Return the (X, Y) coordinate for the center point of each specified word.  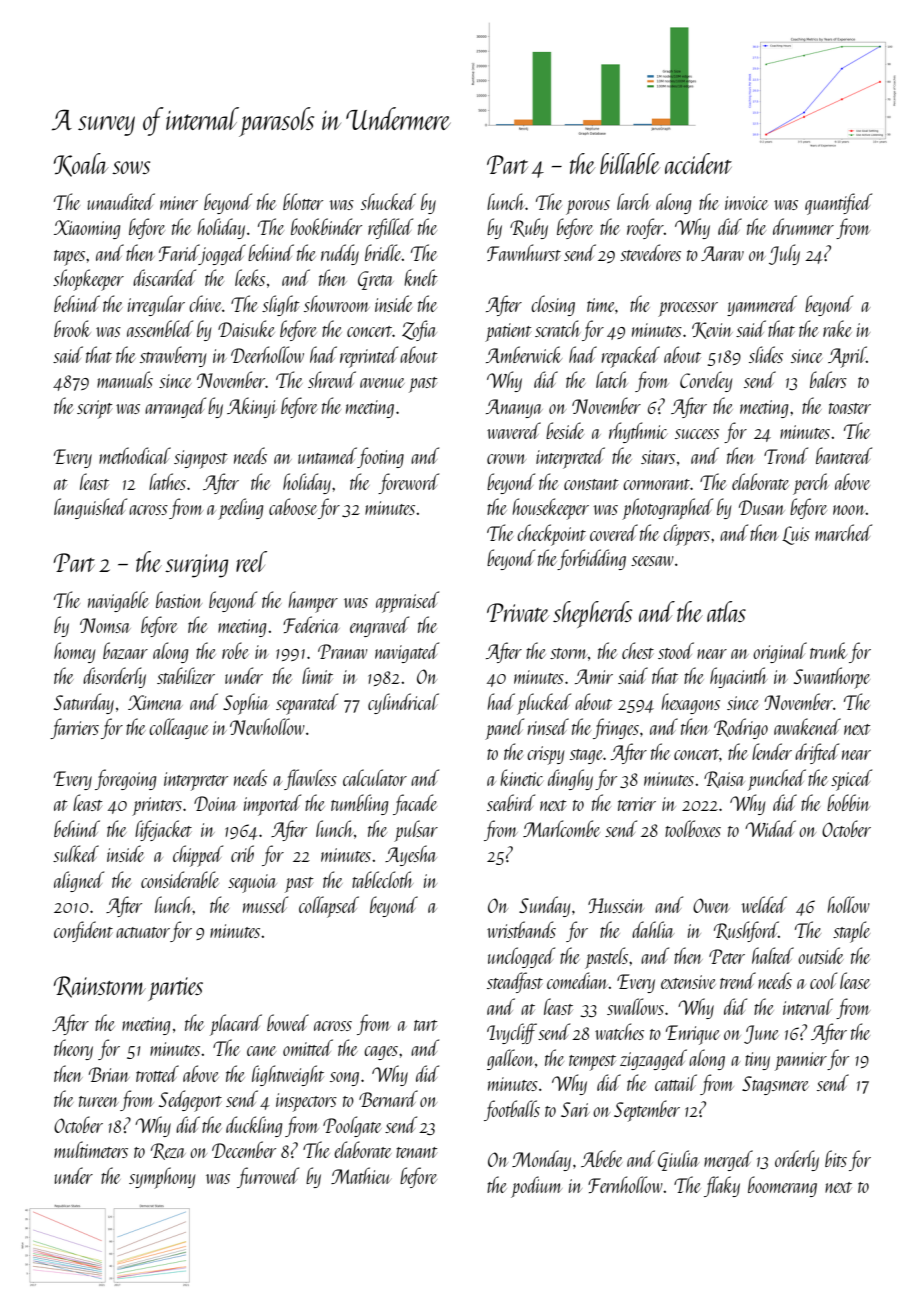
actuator (143, 932)
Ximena (155, 702)
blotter (303, 201)
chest (638, 650)
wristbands (521, 929)
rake (837, 328)
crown (506, 459)
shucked (388, 201)
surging (196, 566)
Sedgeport (190, 1101)
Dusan (762, 507)
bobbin (848, 802)
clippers (686, 535)
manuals (125, 379)
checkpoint (551, 535)
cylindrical (403, 703)
